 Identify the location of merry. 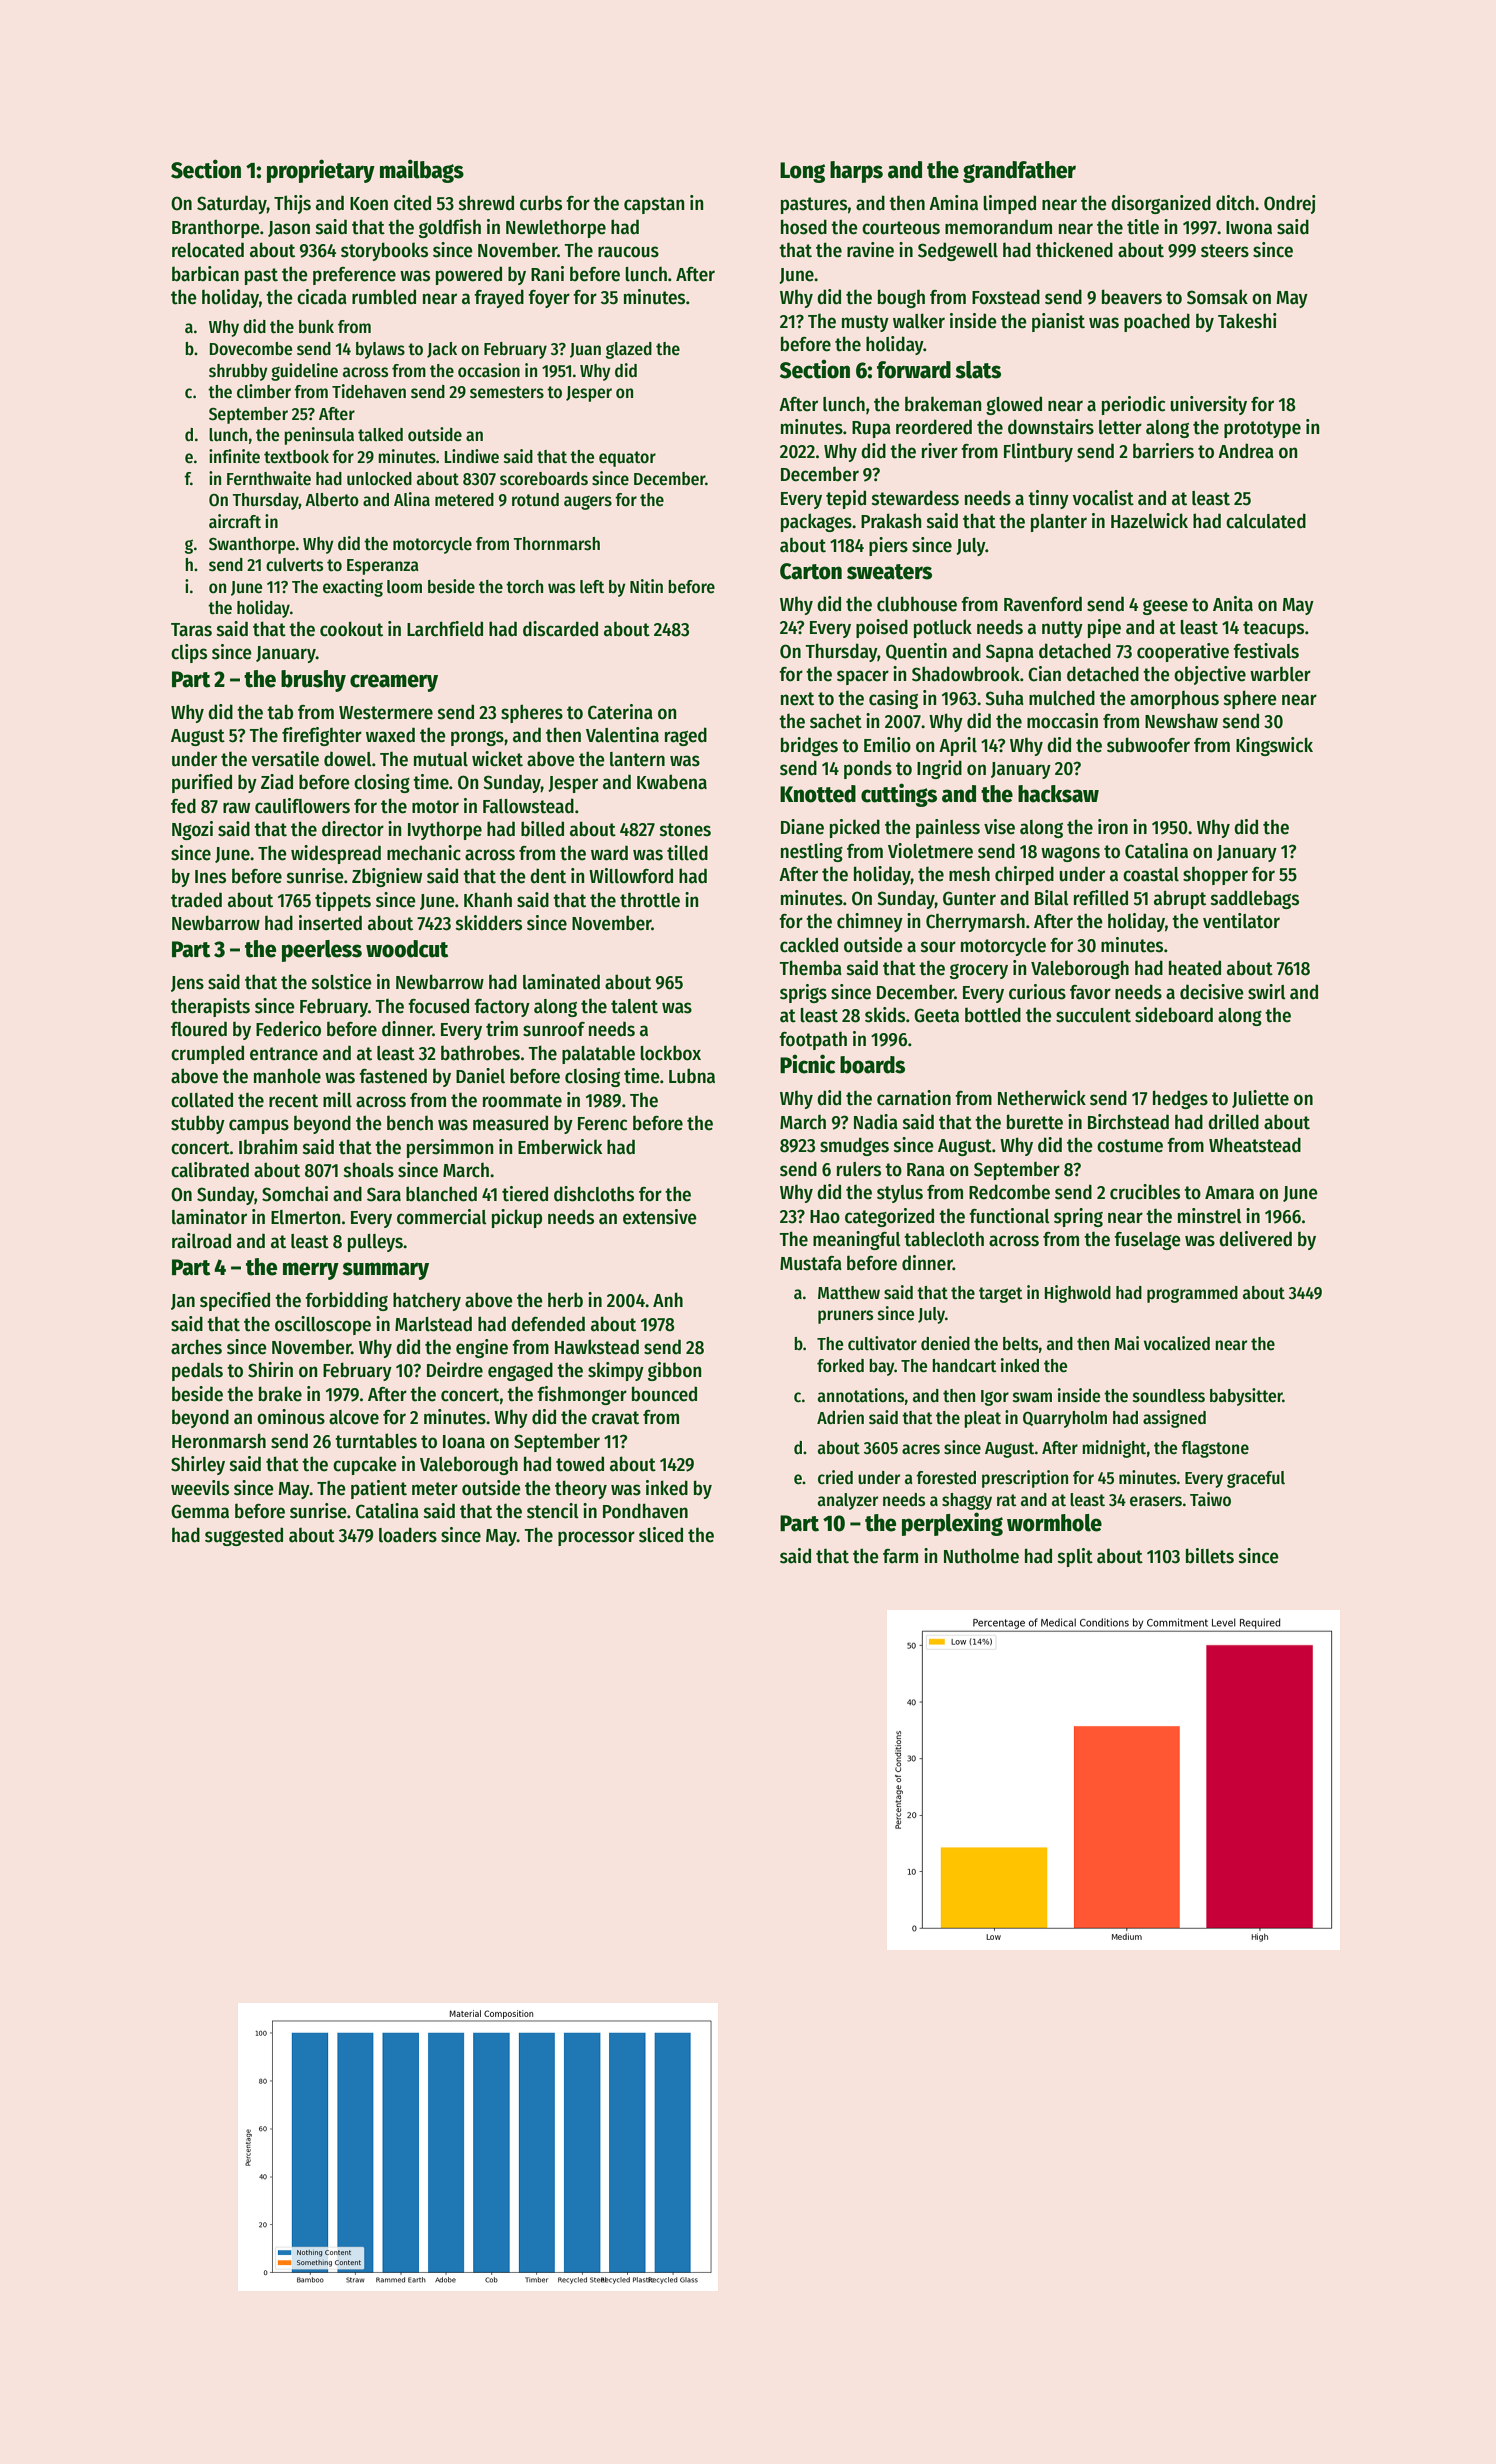
(311, 1271).
